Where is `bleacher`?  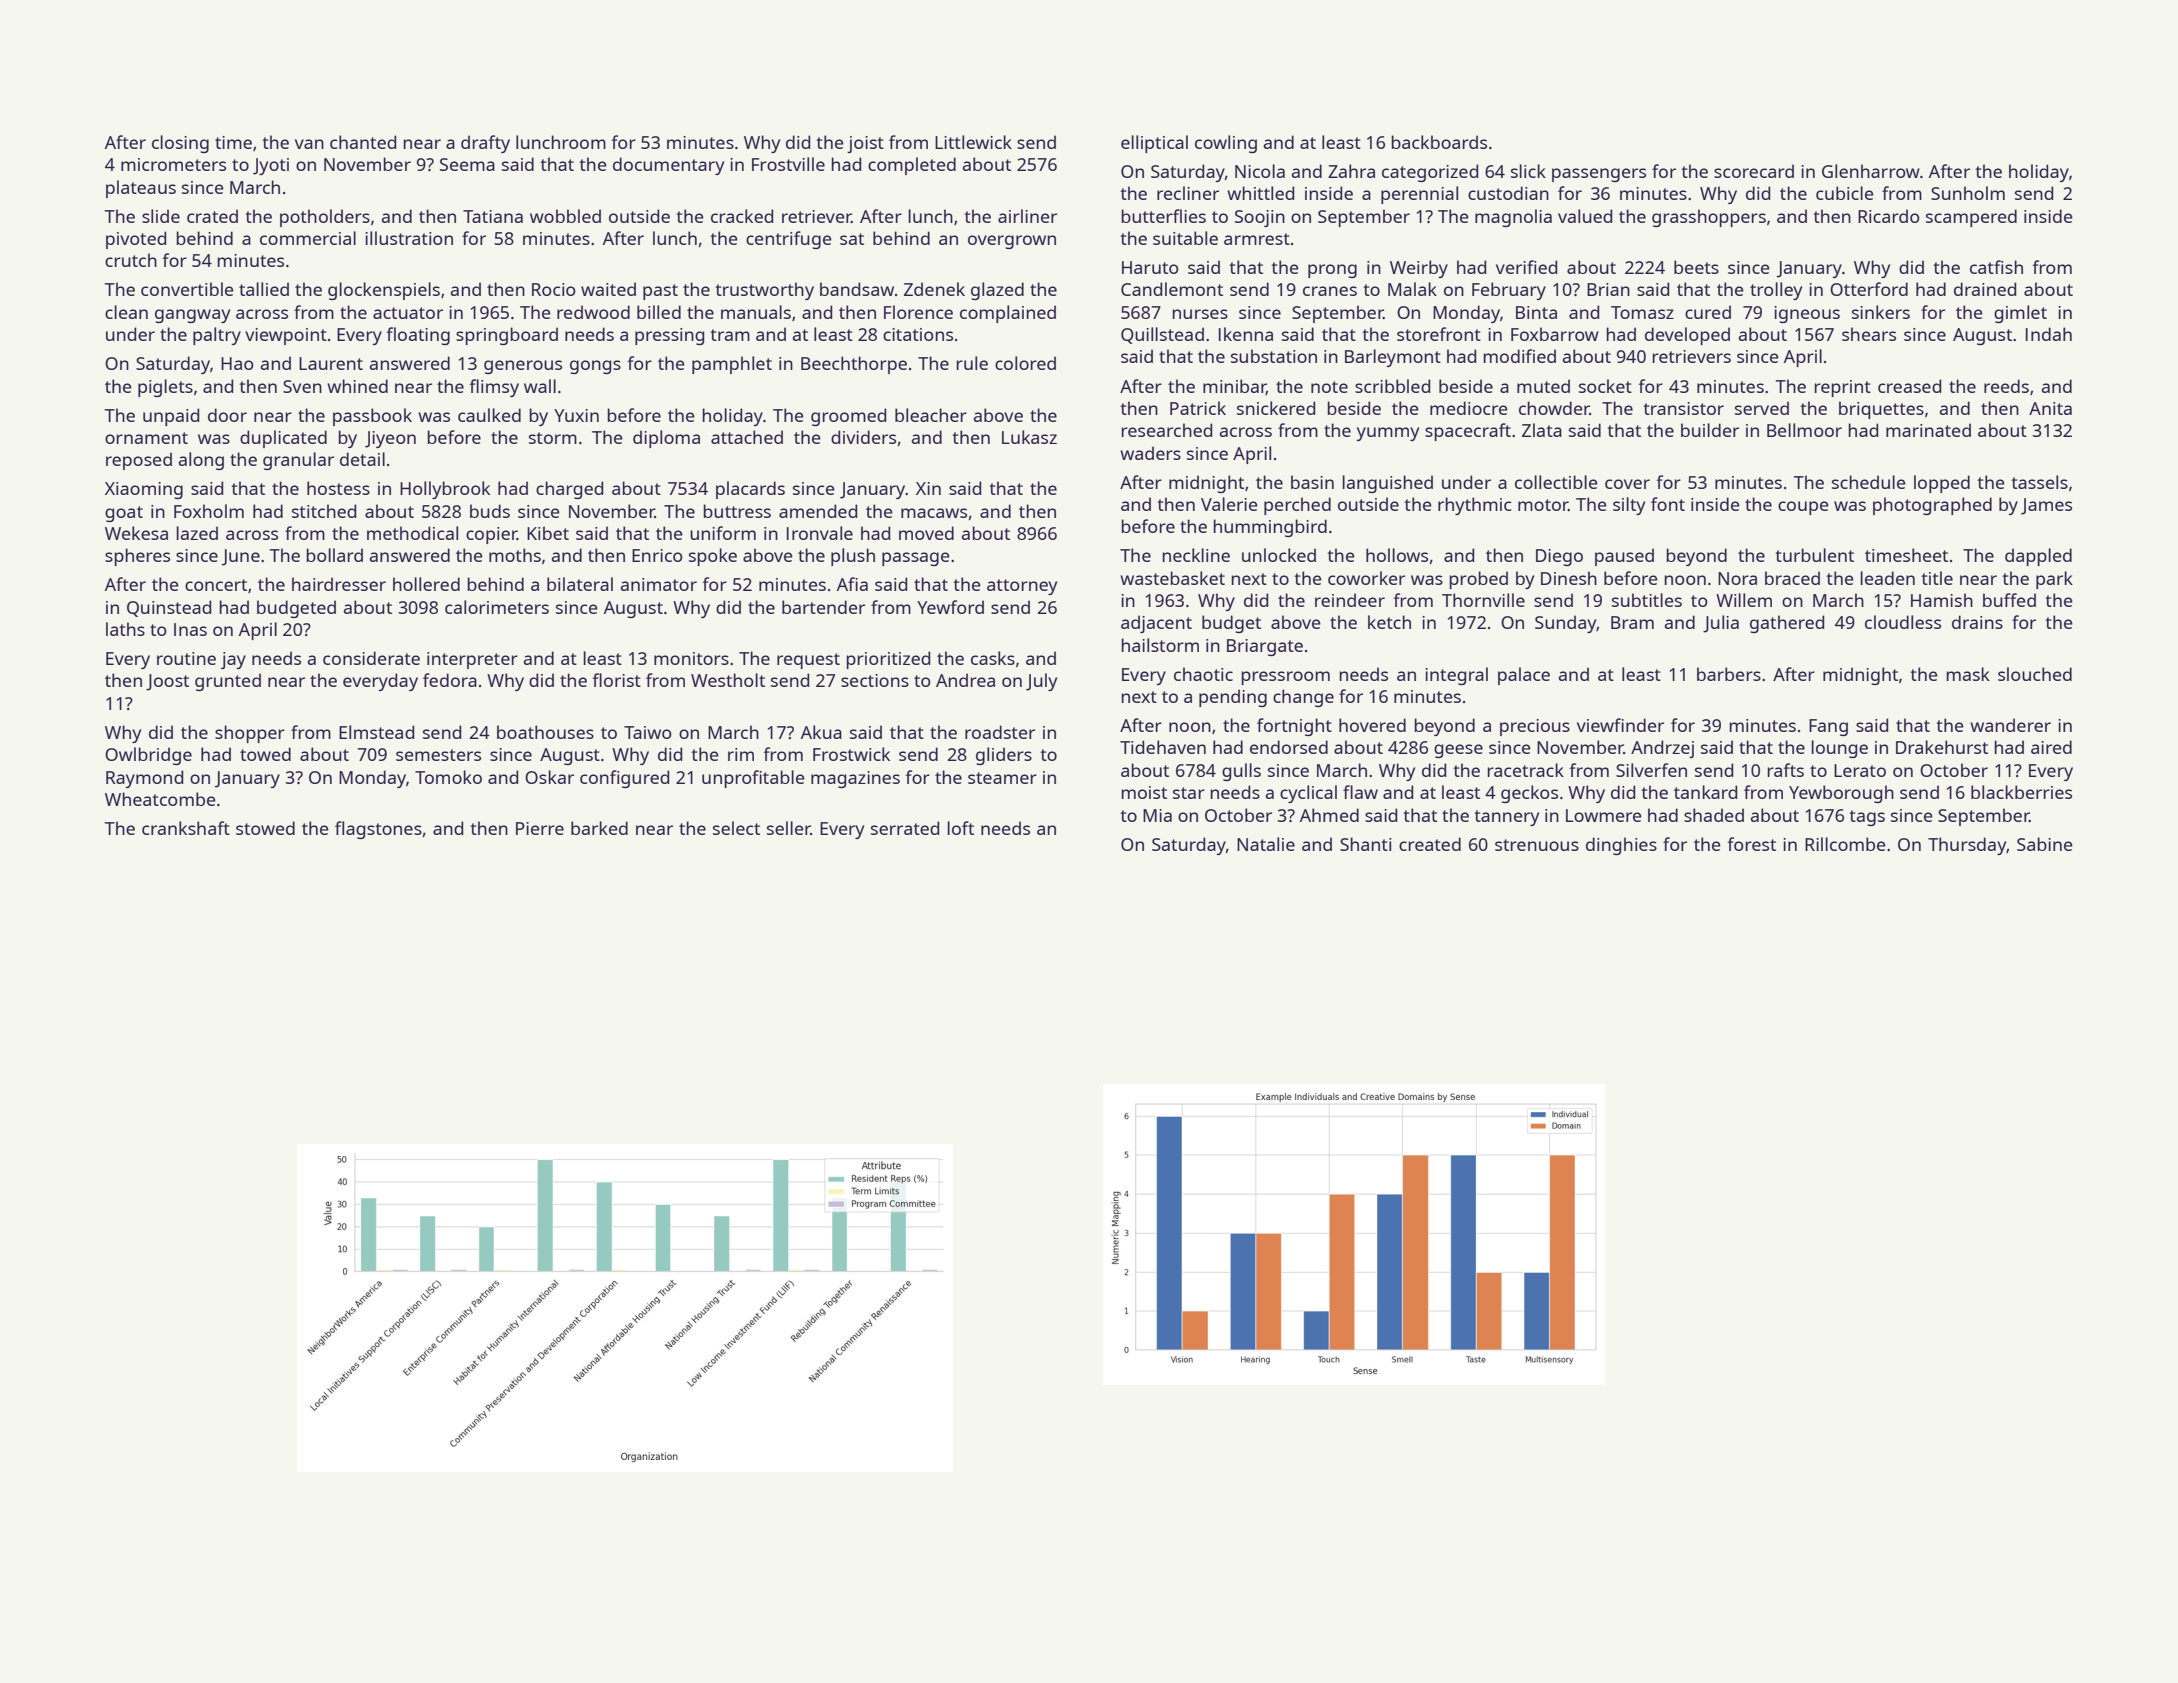 bleacher is located at coordinates (931, 415).
